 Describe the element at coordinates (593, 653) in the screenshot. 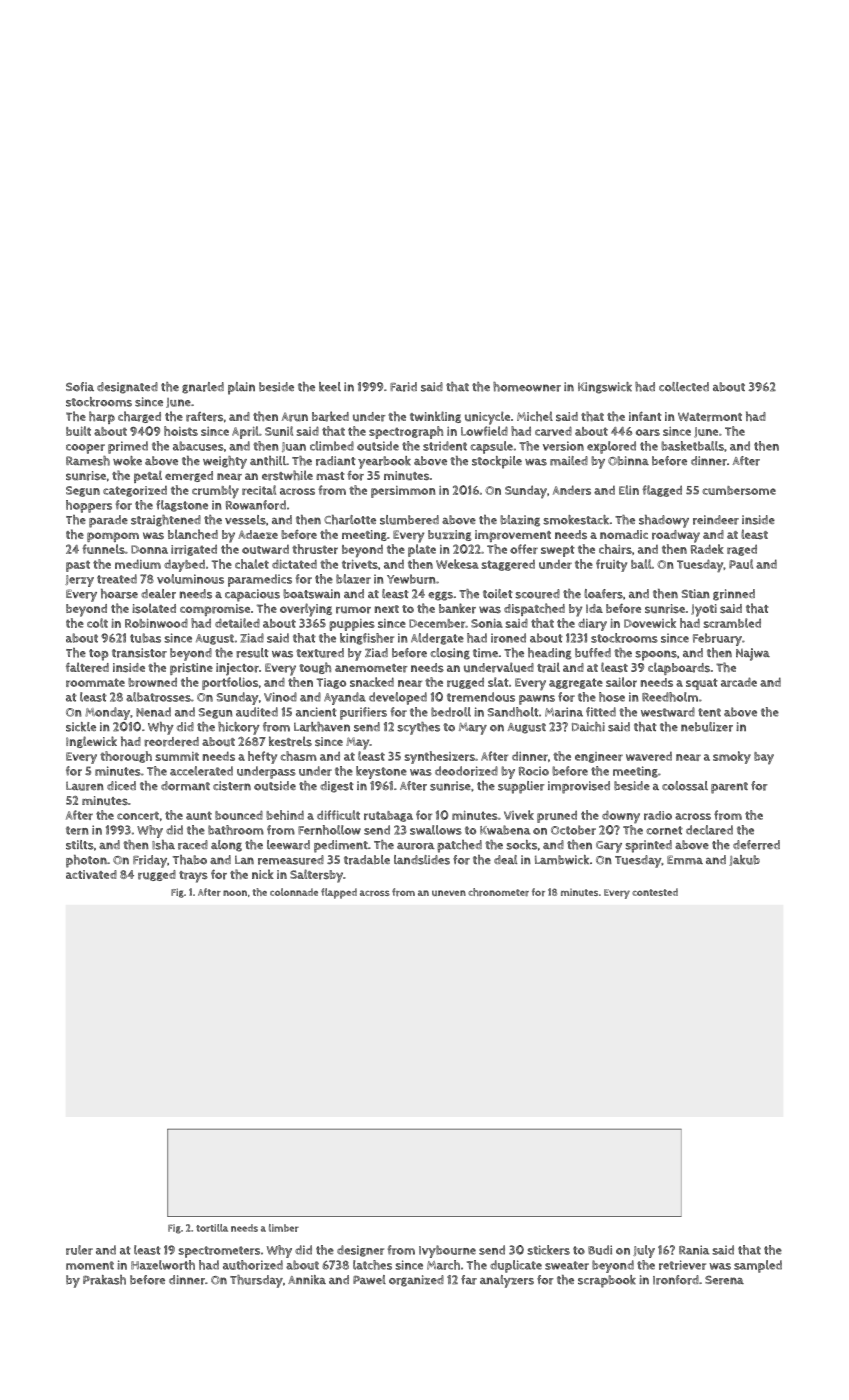

I see `buffed` at that location.
